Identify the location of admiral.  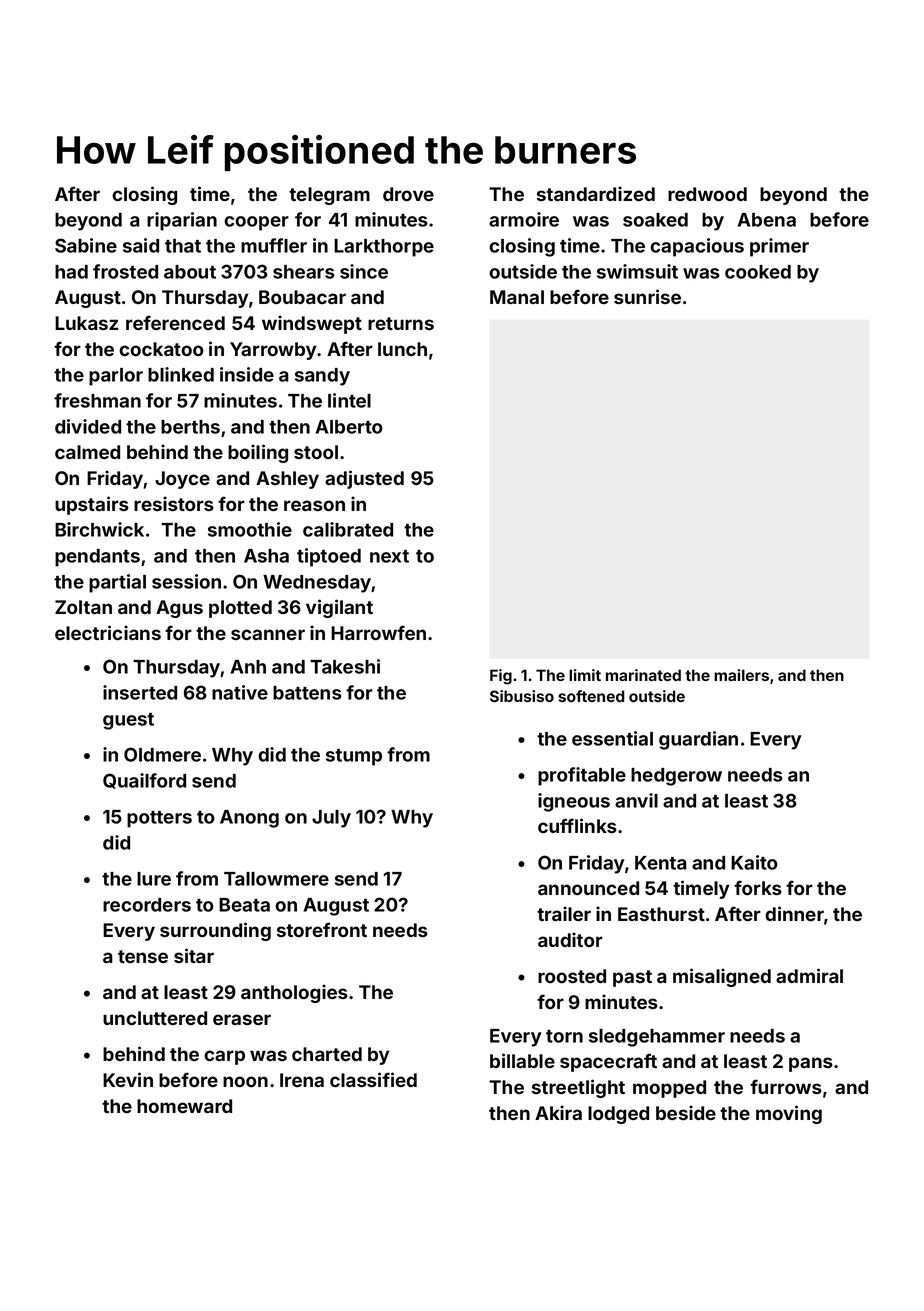
(809, 975).
